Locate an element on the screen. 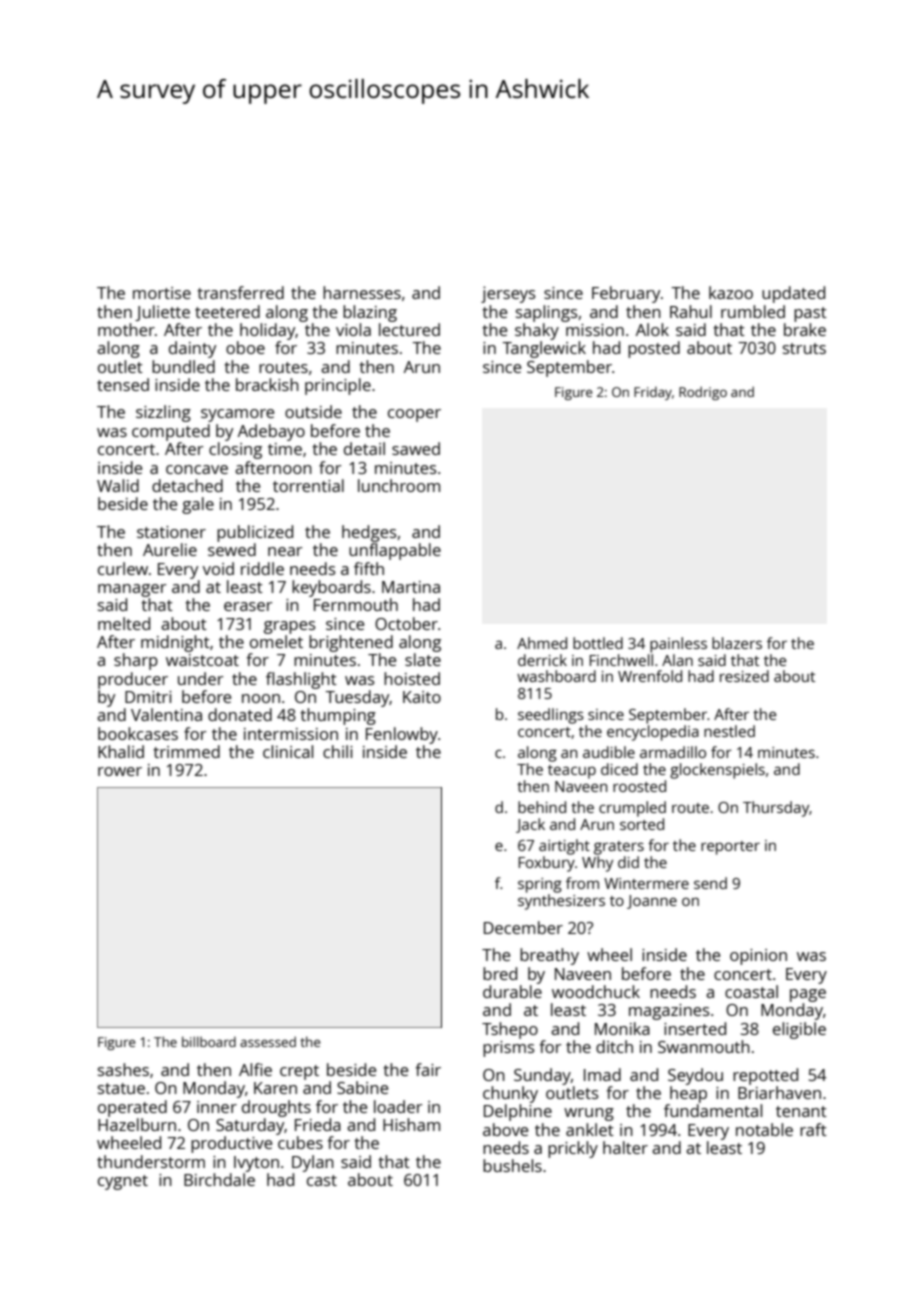 This screenshot has height=1314, width=924. Rodrigo is located at coordinates (703, 393).
